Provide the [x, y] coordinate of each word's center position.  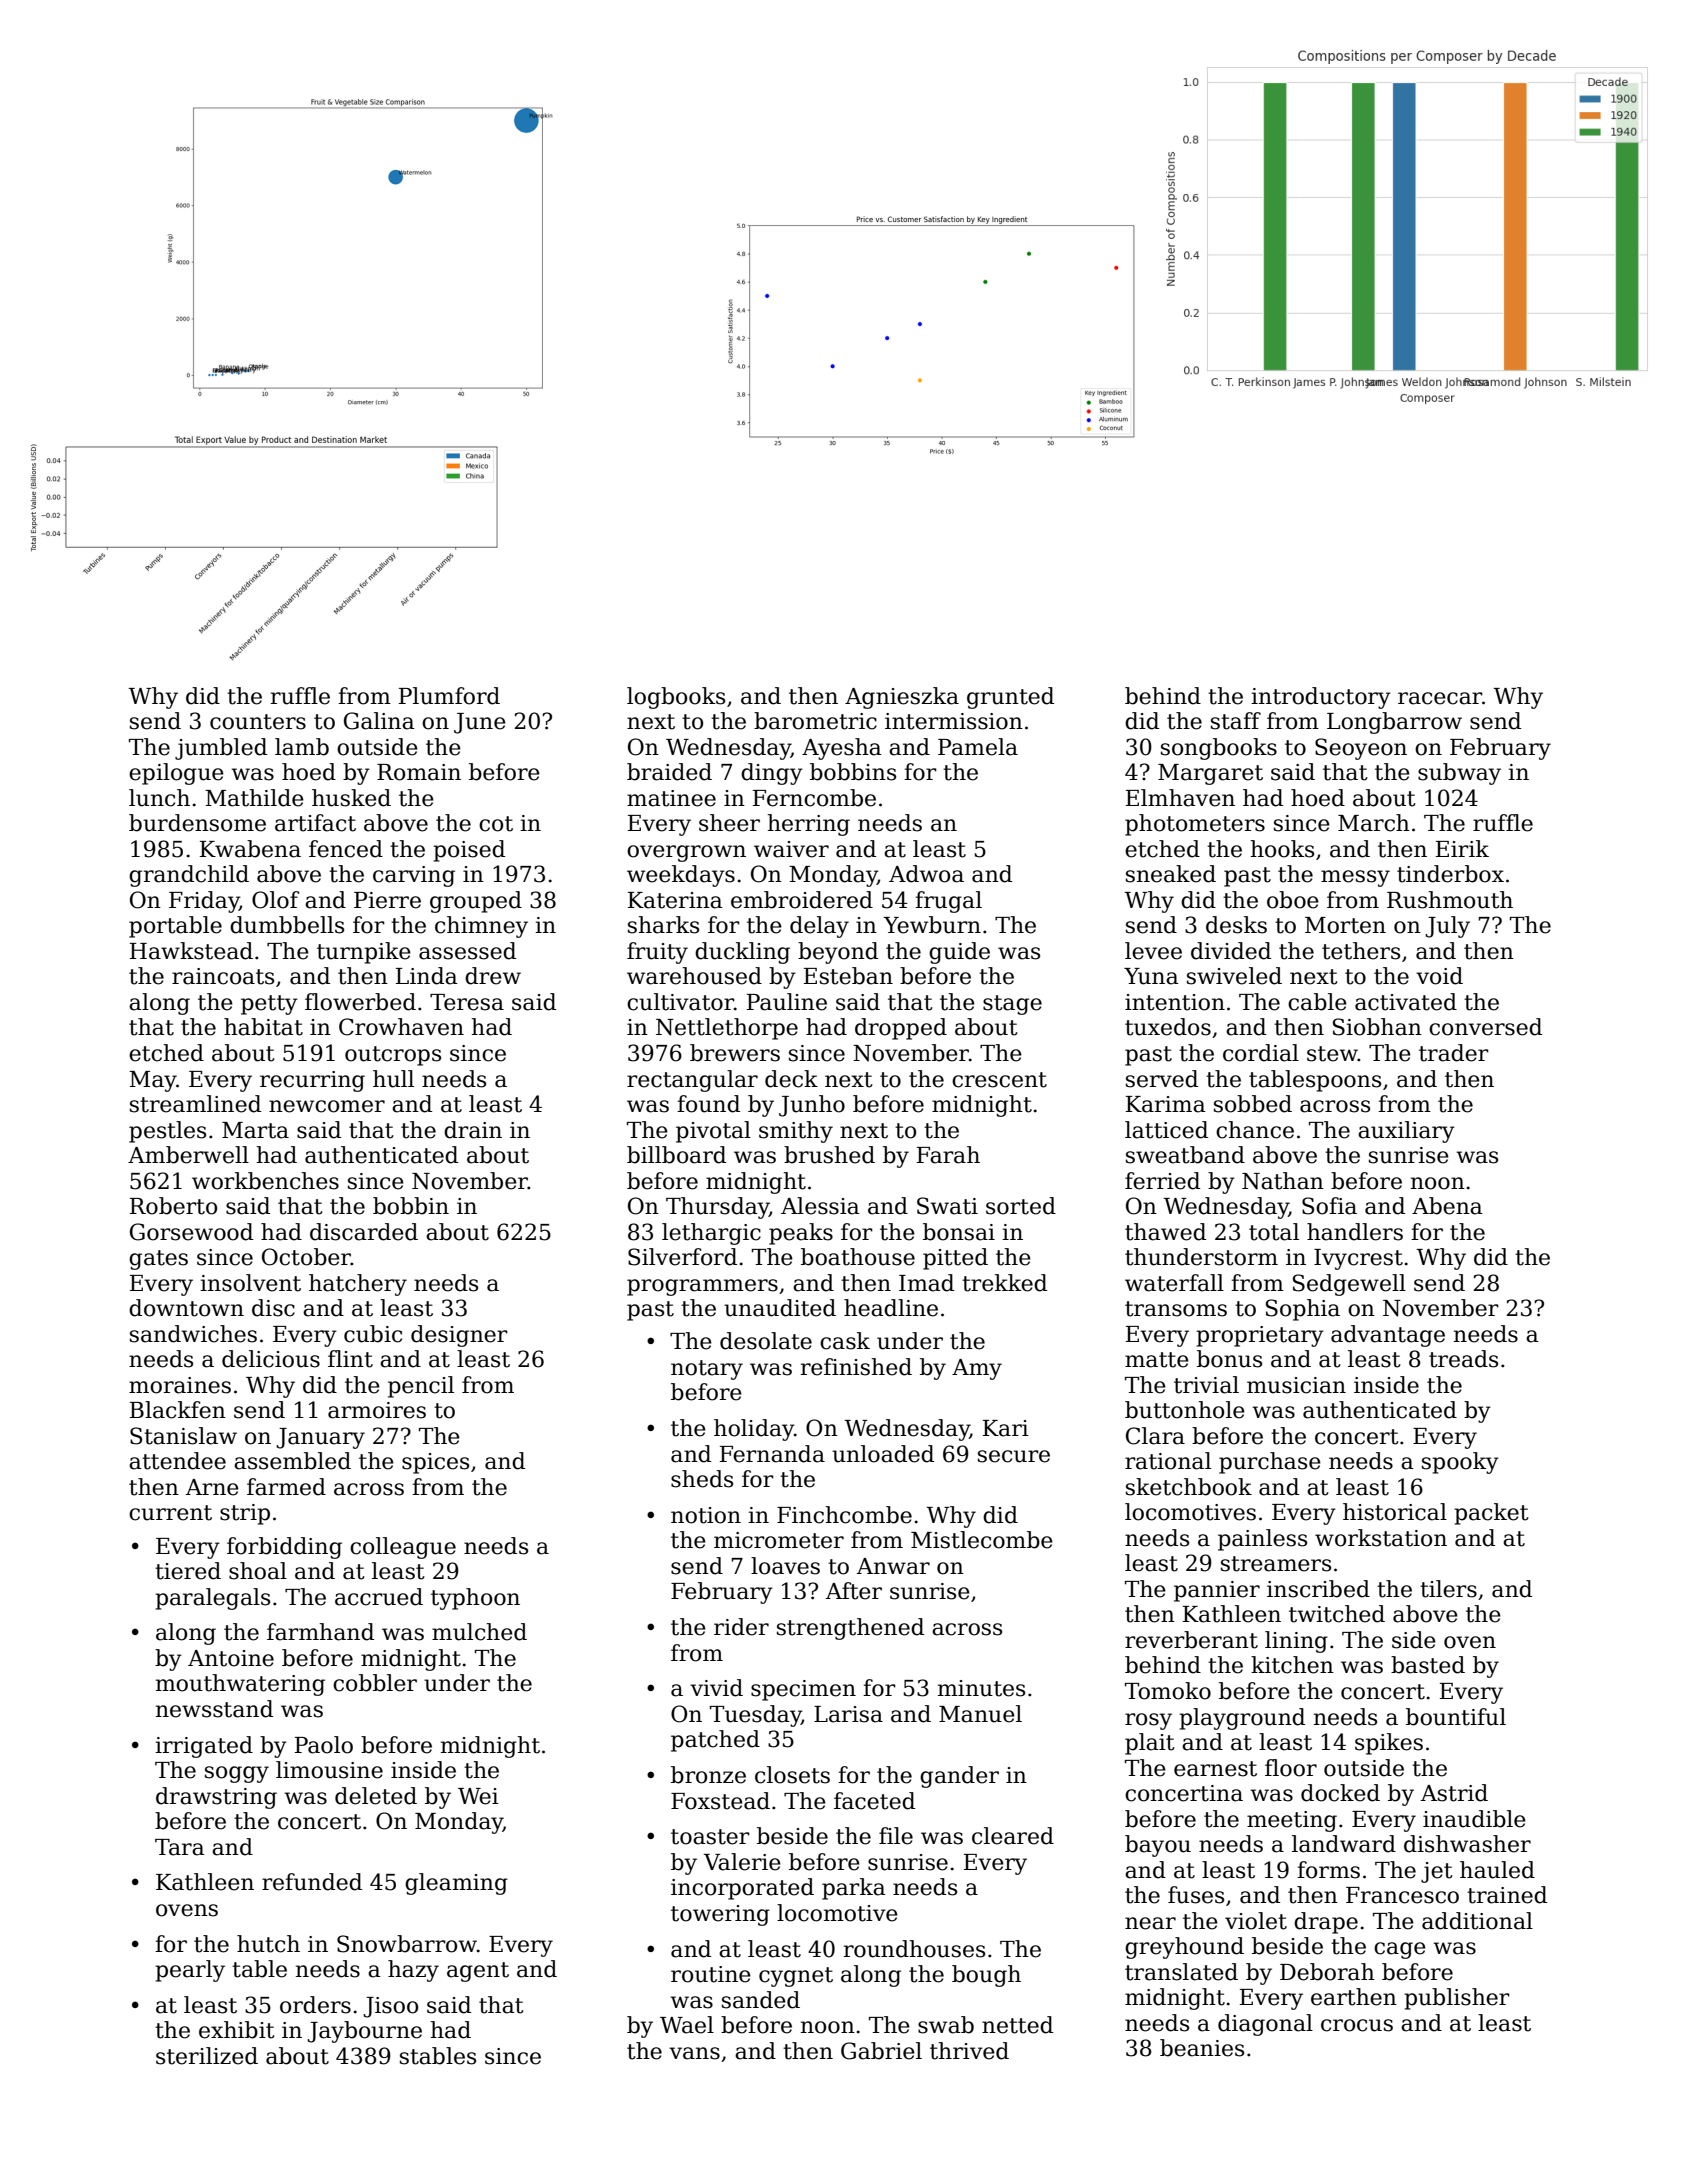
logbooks [676, 698]
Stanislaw [183, 1436]
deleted [376, 1796]
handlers [1355, 1232]
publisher [1457, 1999]
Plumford [449, 696]
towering [720, 1915]
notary [707, 1370]
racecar [1440, 698]
